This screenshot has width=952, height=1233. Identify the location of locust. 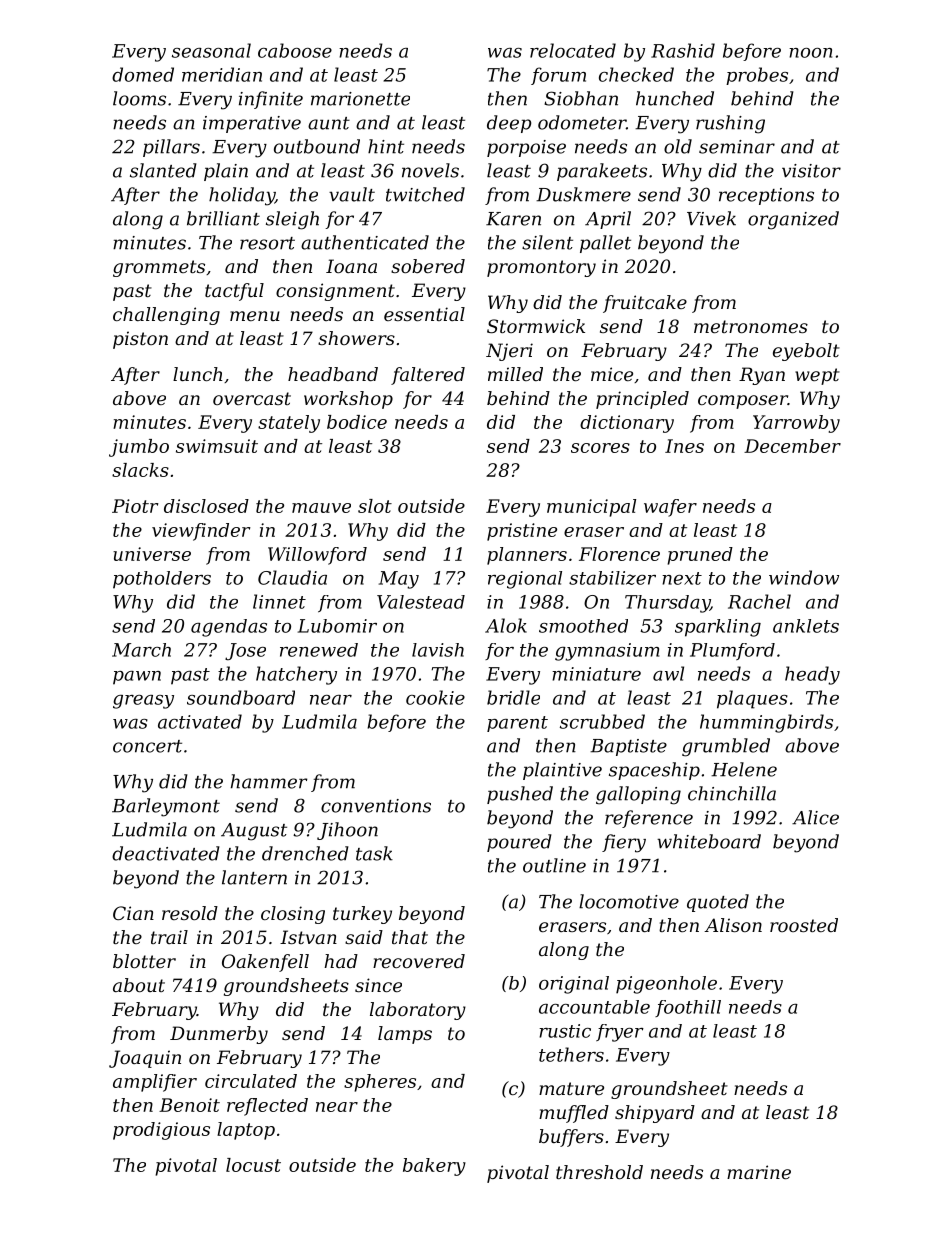
(253, 1165).
